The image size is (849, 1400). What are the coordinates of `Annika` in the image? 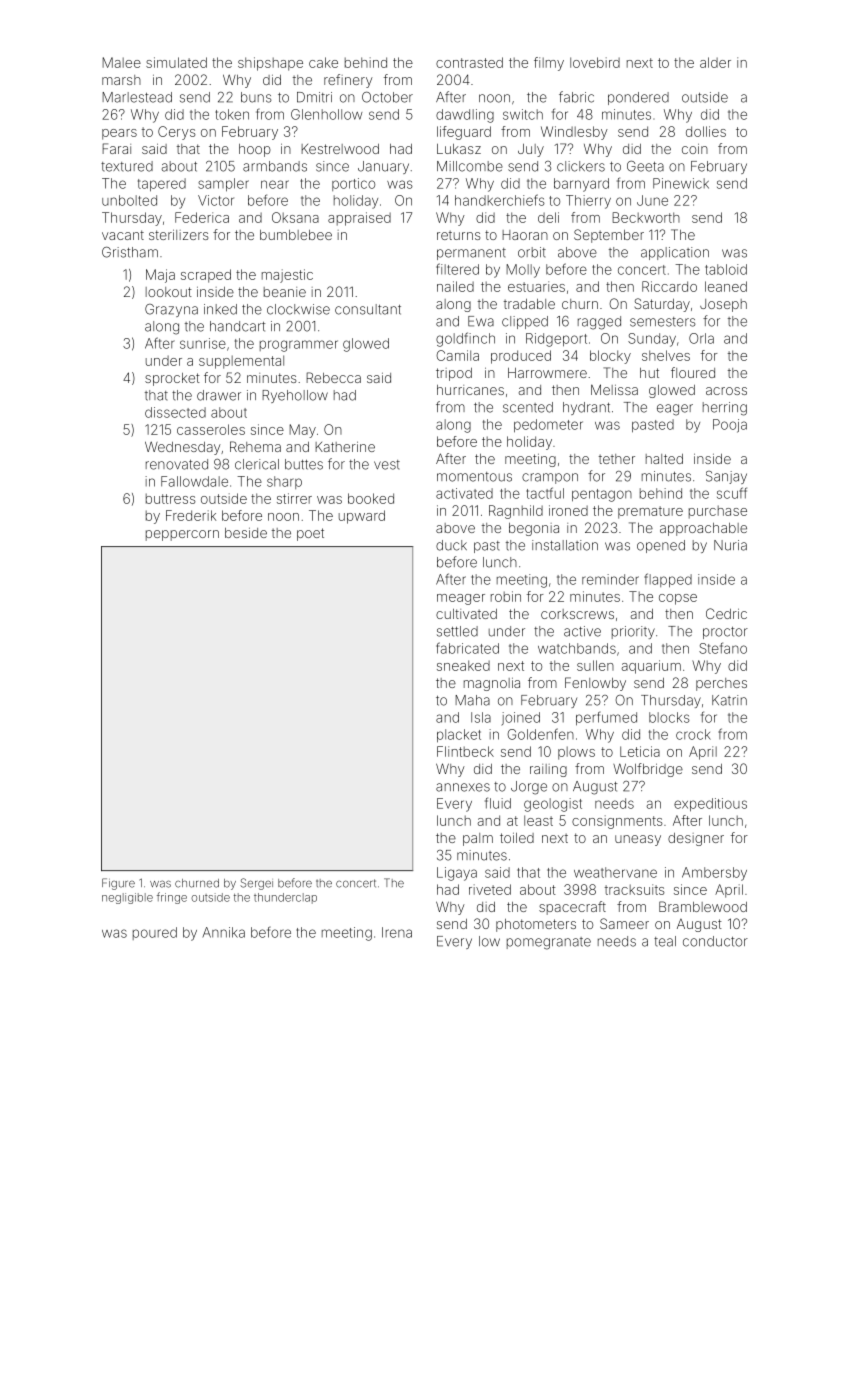 It's located at (224, 932).
